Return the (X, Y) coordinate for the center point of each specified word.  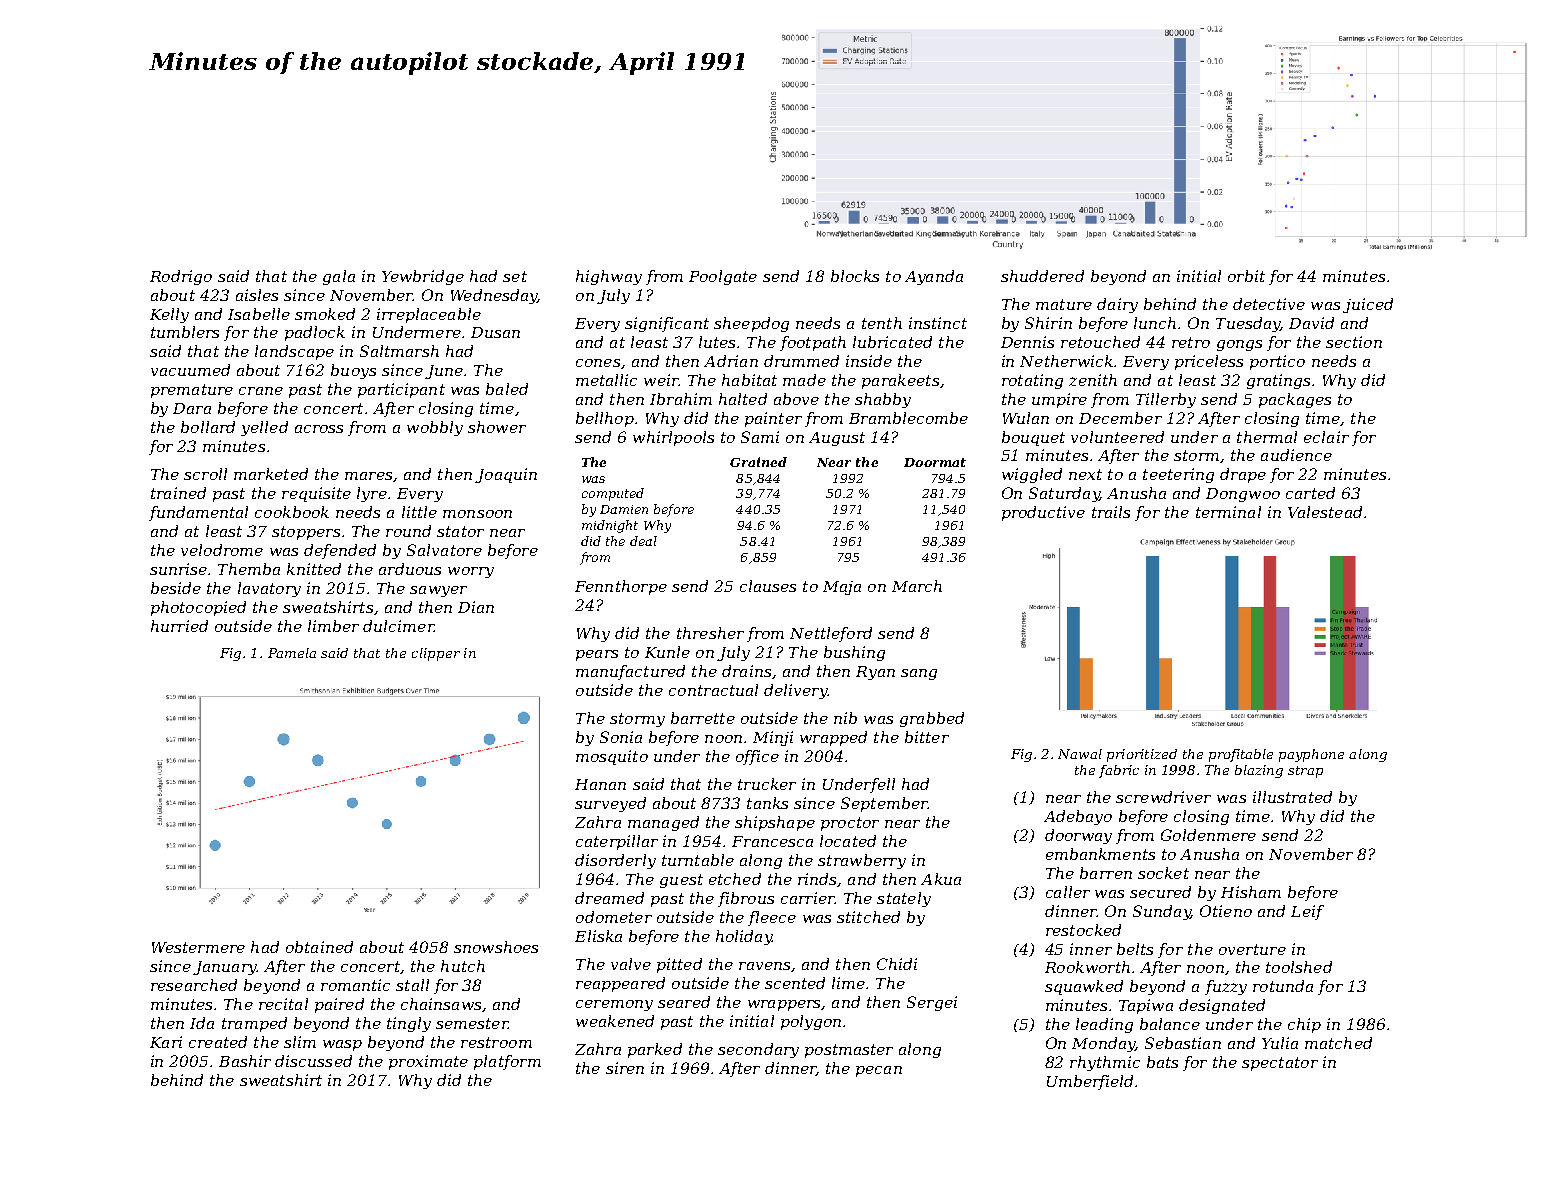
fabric (1119, 771)
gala (339, 277)
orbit (1246, 276)
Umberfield (1090, 1082)
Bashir (245, 1061)
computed (613, 494)
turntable (698, 860)
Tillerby (1166, 400)
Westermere (198, 947)
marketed (271, 474)
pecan (879, 1071)
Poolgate (723, 277)
